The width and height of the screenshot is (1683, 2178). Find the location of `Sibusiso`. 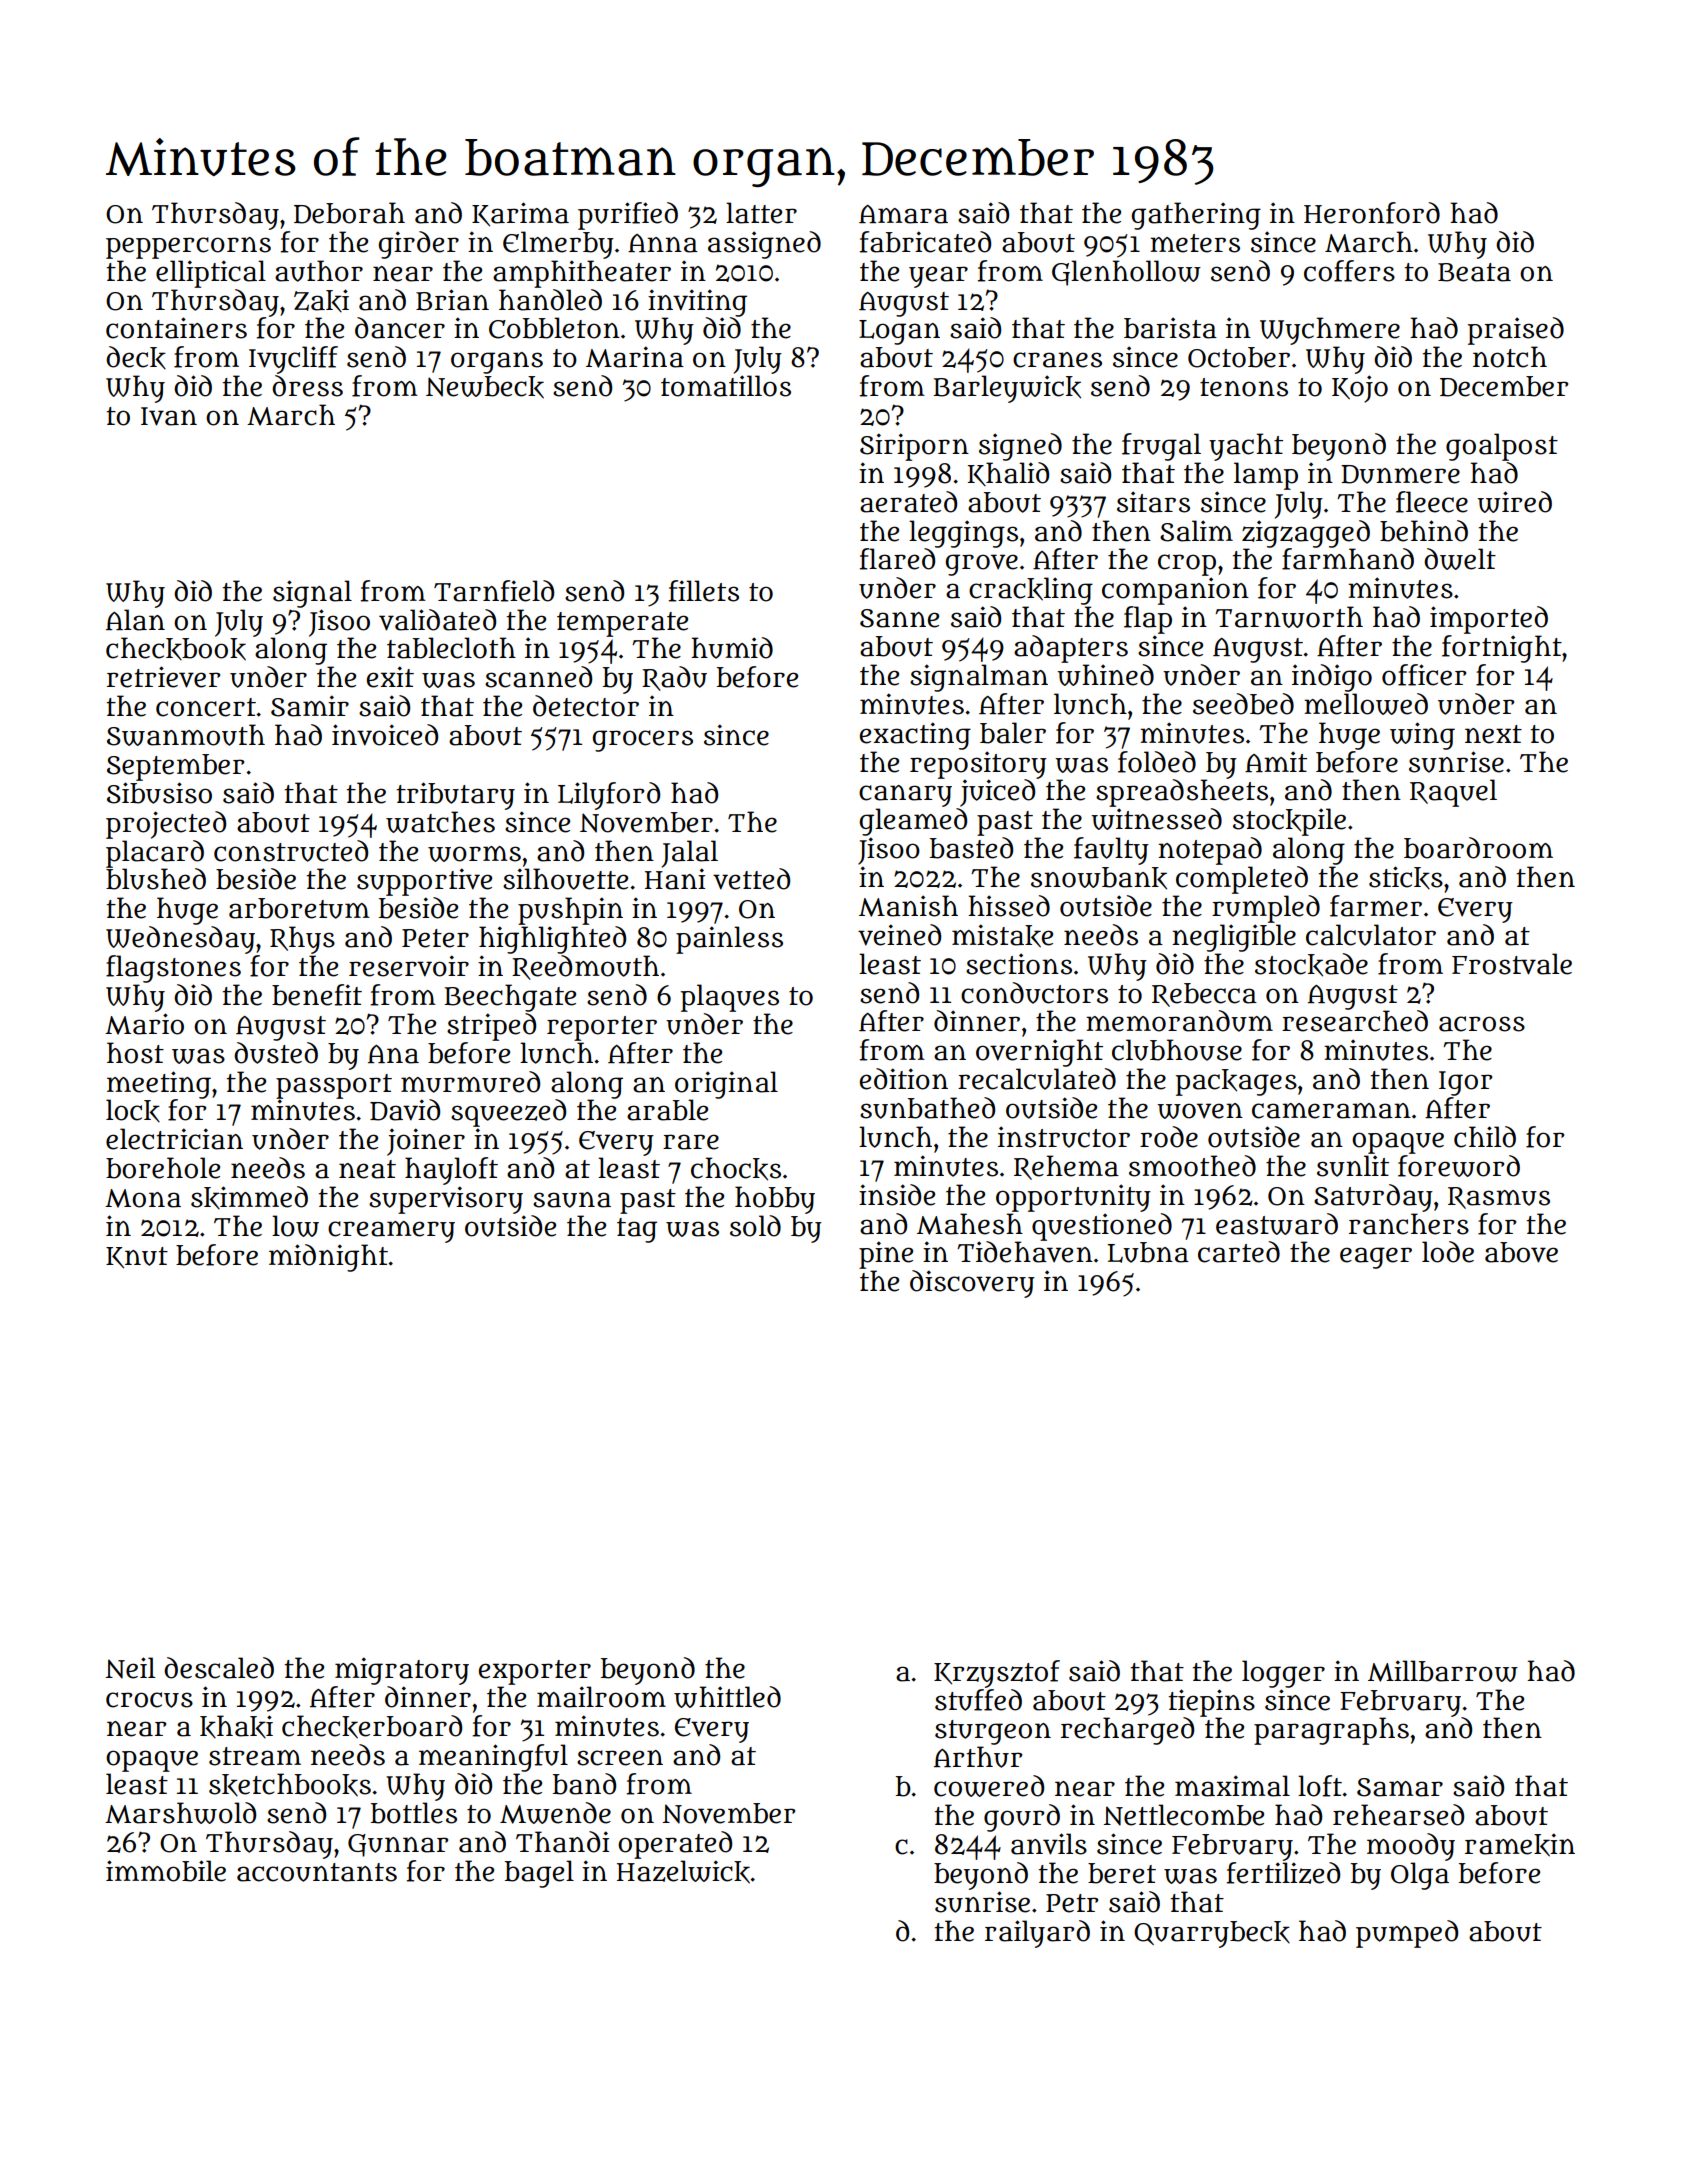

Sibusiso is located at coordinates (159, 793).
